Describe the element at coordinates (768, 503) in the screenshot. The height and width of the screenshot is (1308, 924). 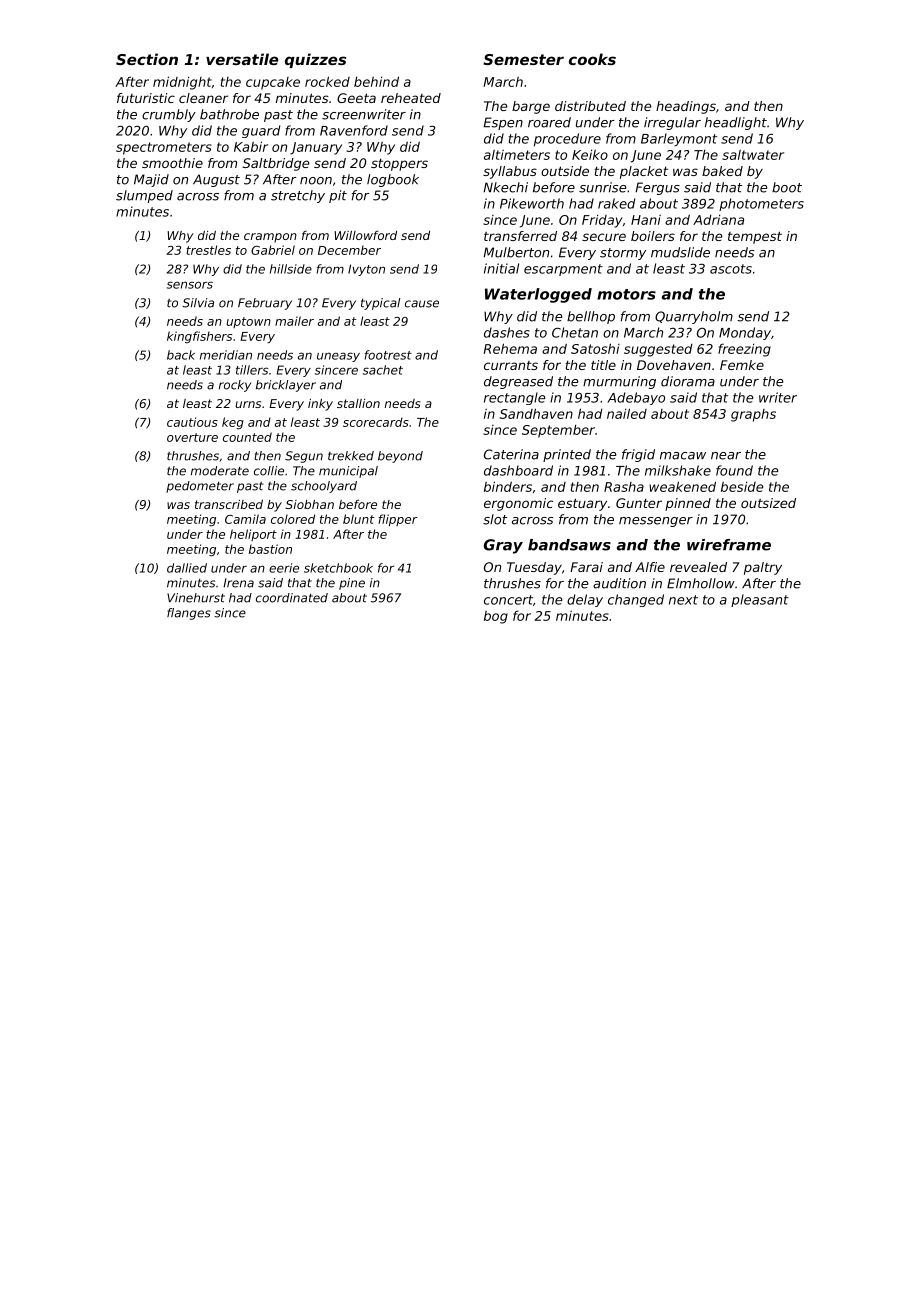
I see `outsized` at that location.
